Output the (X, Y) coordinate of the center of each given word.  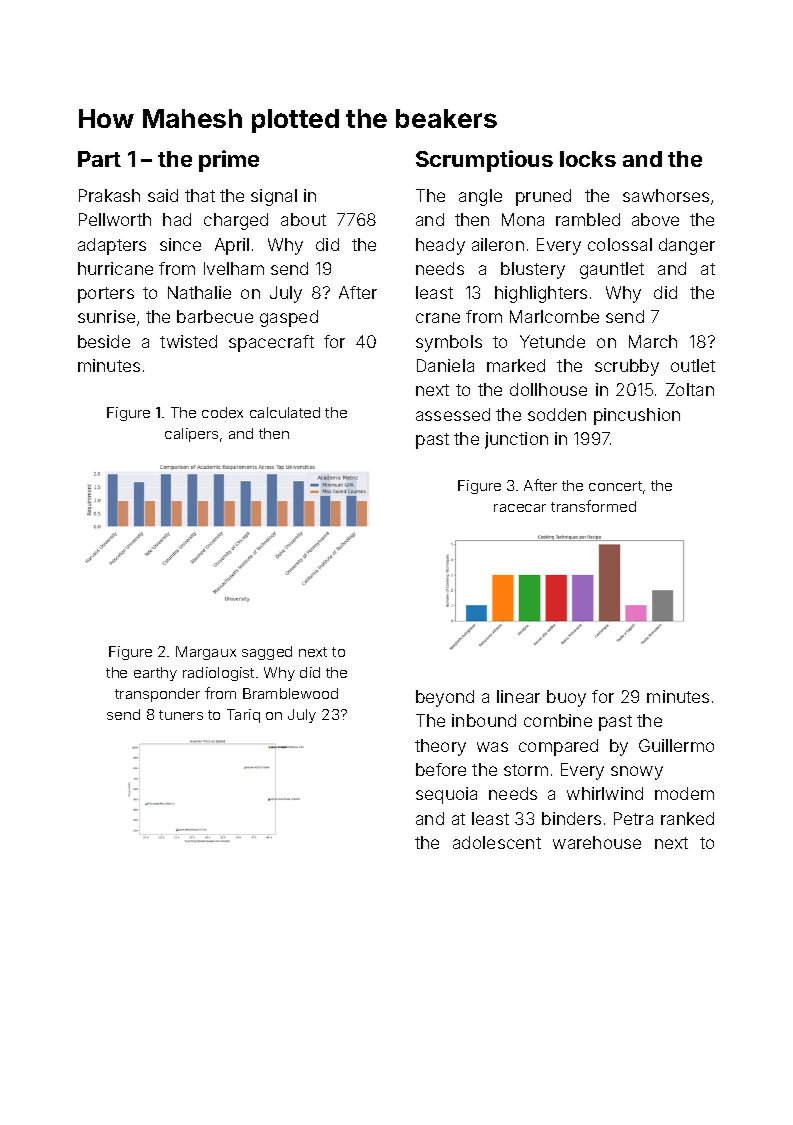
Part (99, 159)
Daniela (445, 365)
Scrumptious (484, 161)
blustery (533, 270)
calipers (191, 435)
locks (588, 159)
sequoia (446, 795)
